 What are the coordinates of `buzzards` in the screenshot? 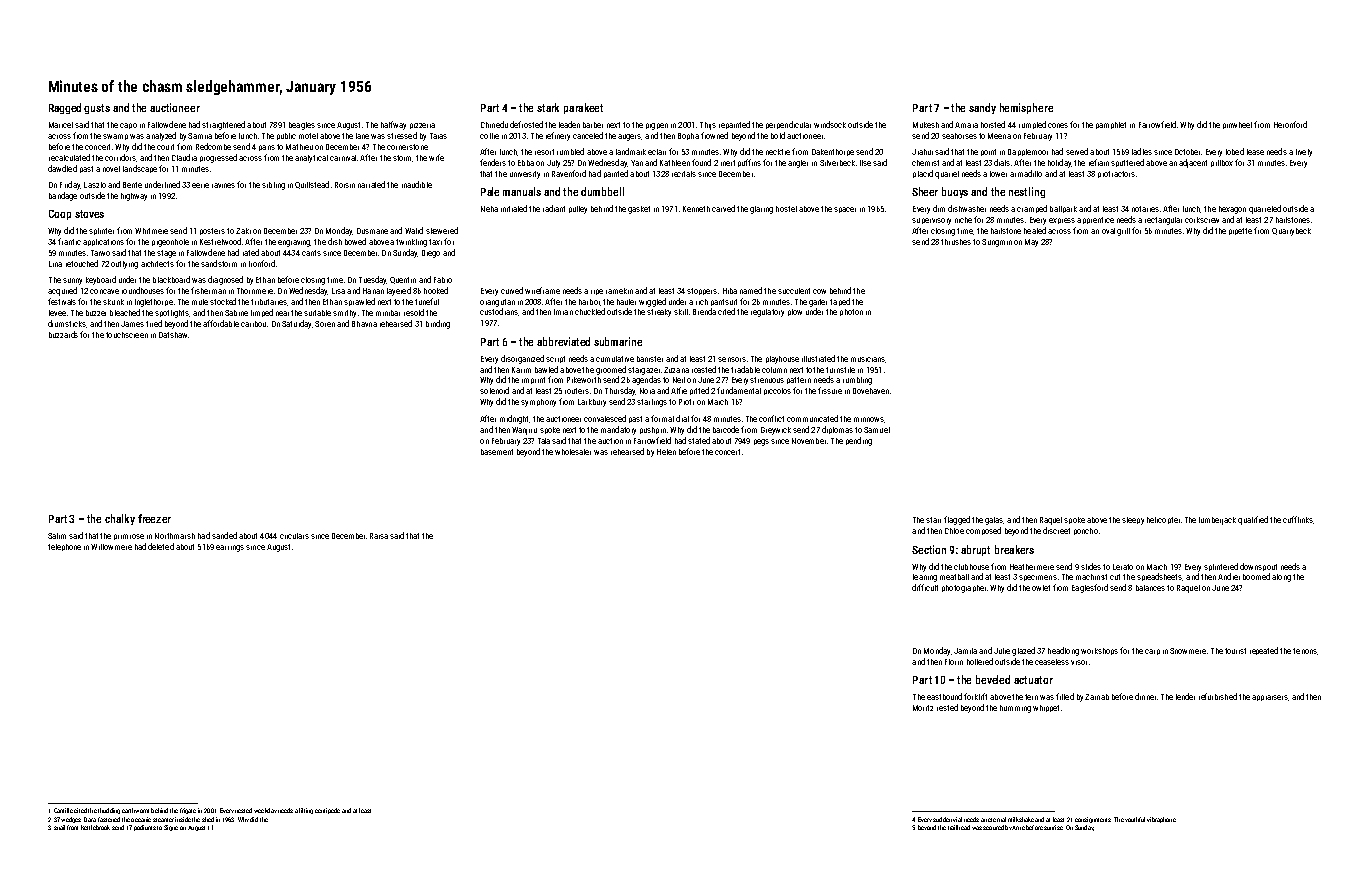 It's located at (63, 334).
